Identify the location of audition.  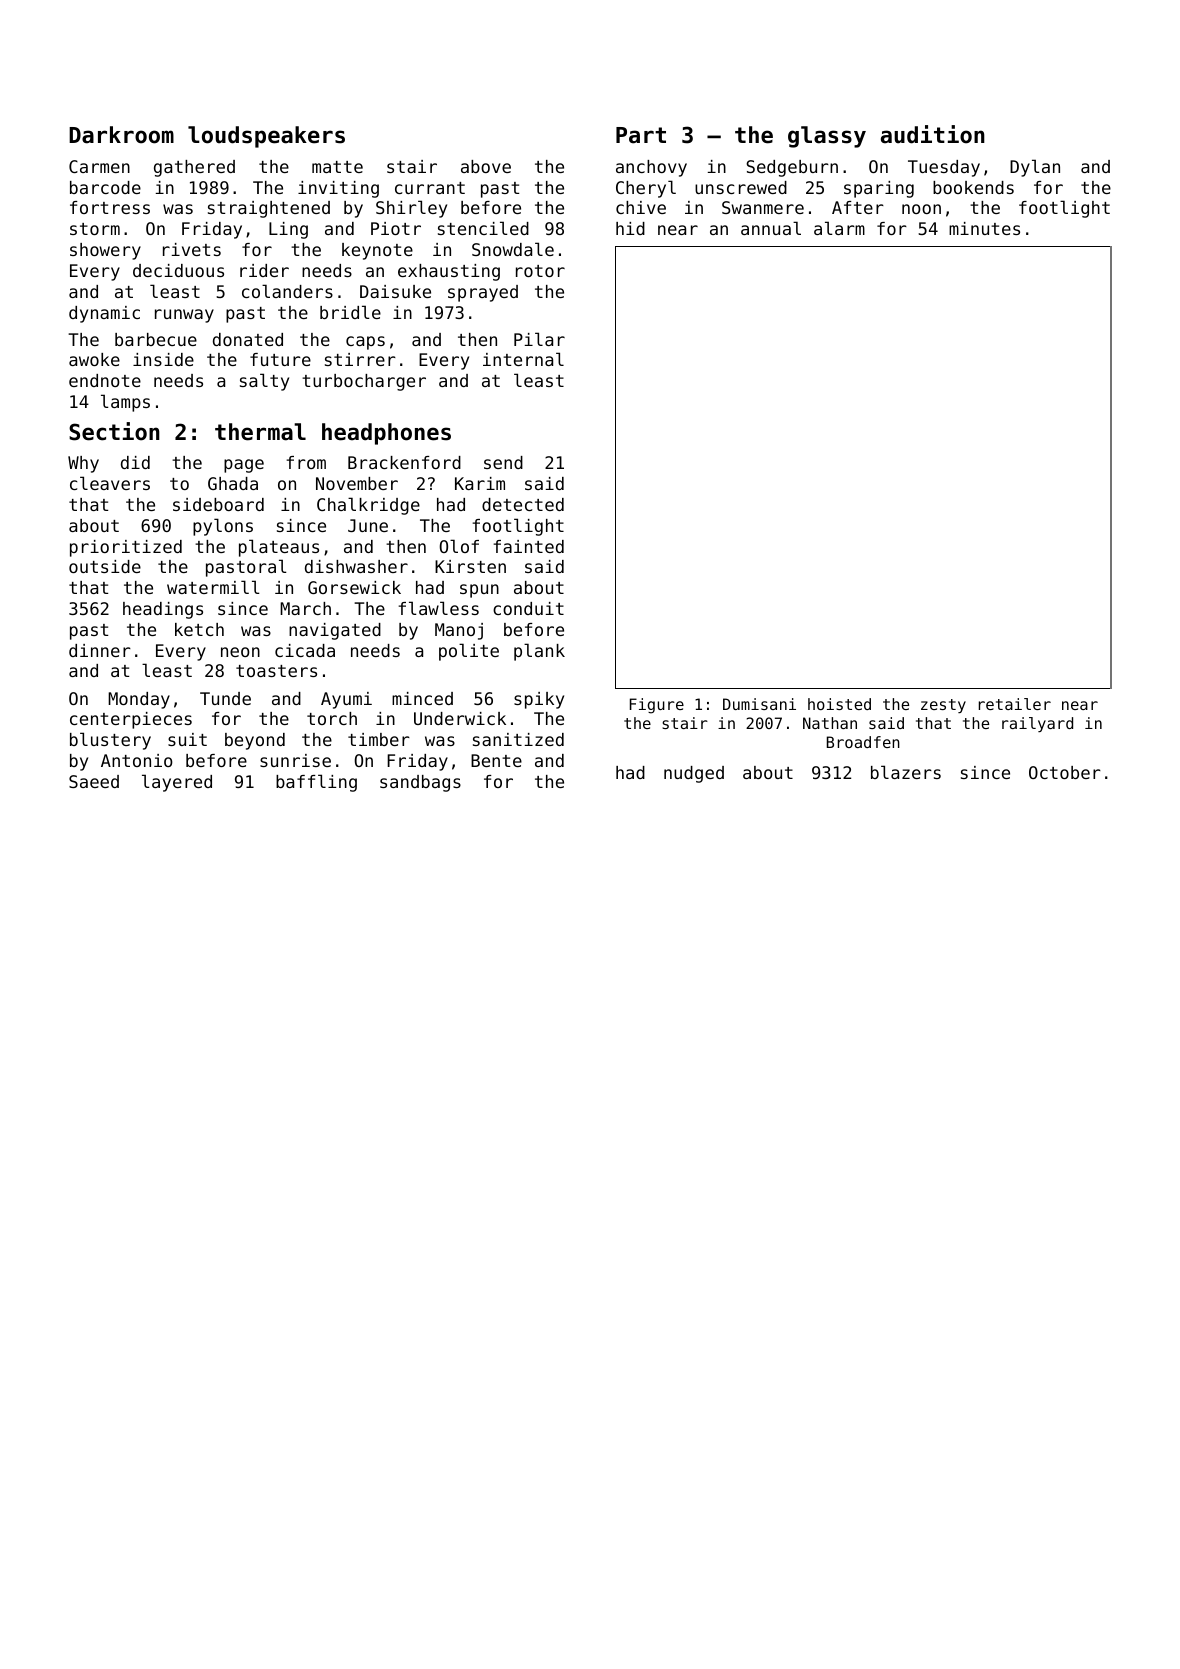
(933, 134).
